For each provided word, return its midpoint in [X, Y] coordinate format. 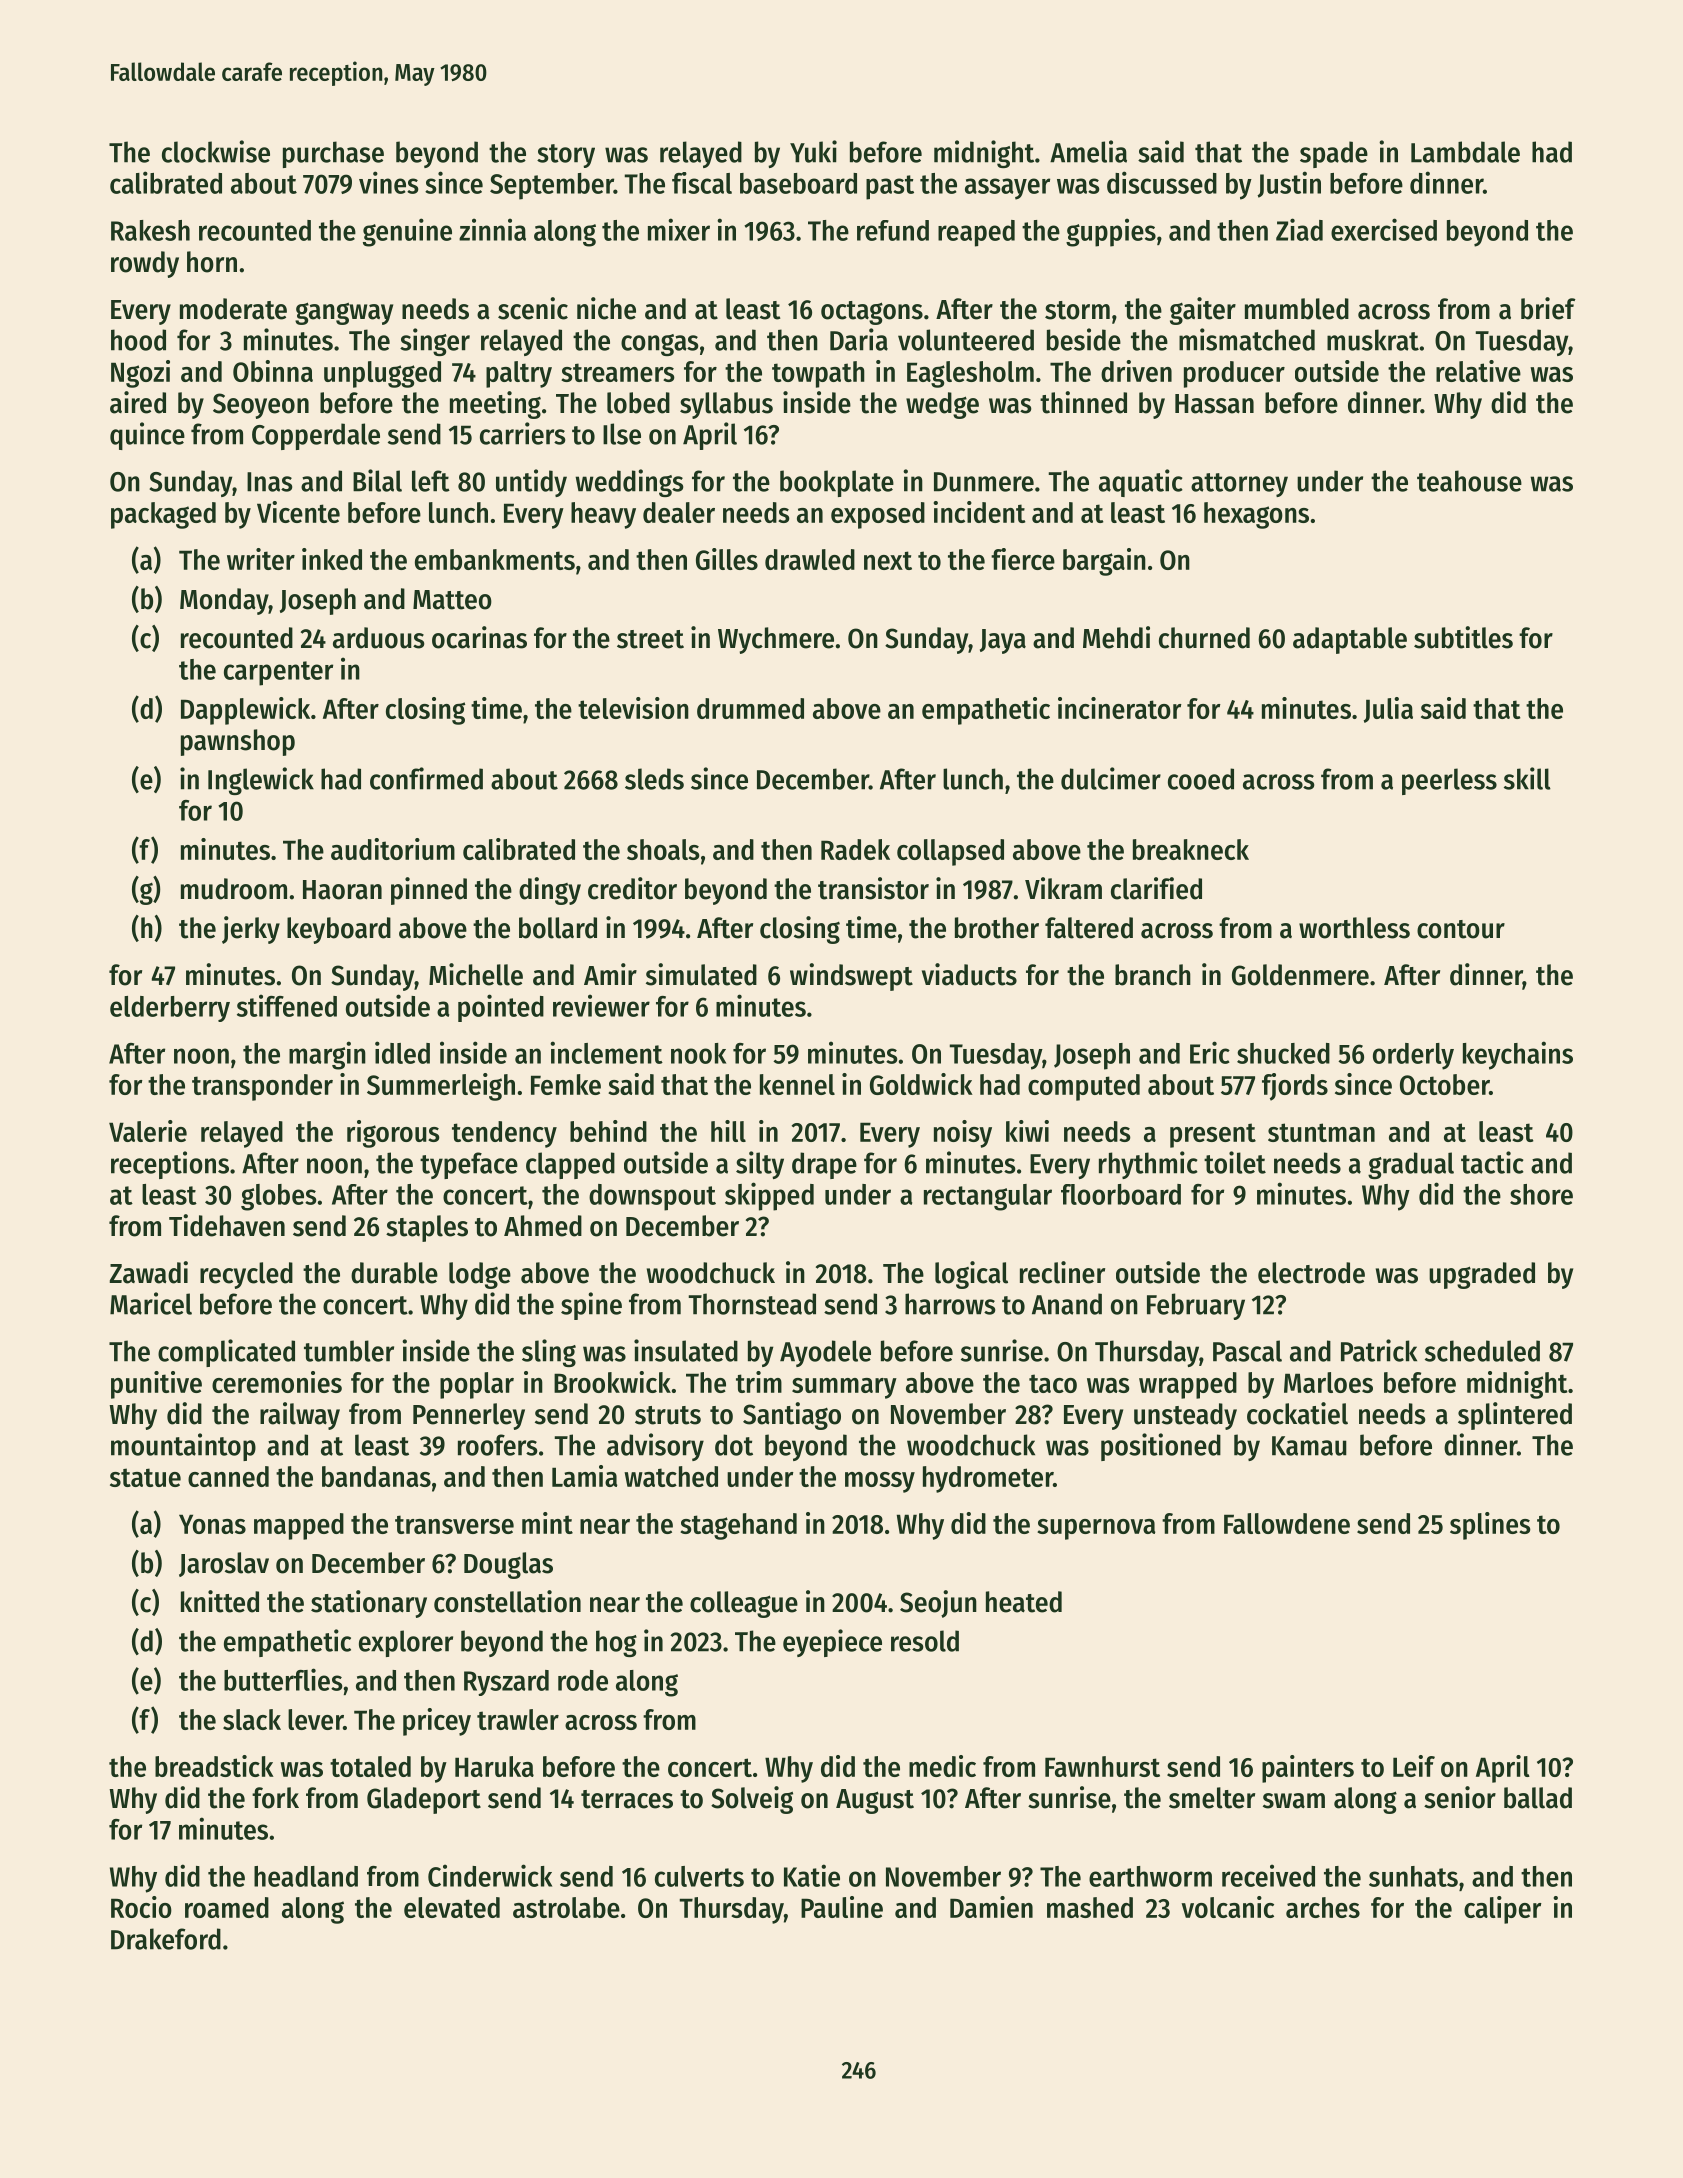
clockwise [216, 151]
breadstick [214, 1766]
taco [1053, 1383]
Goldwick [921, 1084]
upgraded [1482, 1275]
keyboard [339, 930]
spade [1334, 154]
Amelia [1088, 151]
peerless [1449, 781]
